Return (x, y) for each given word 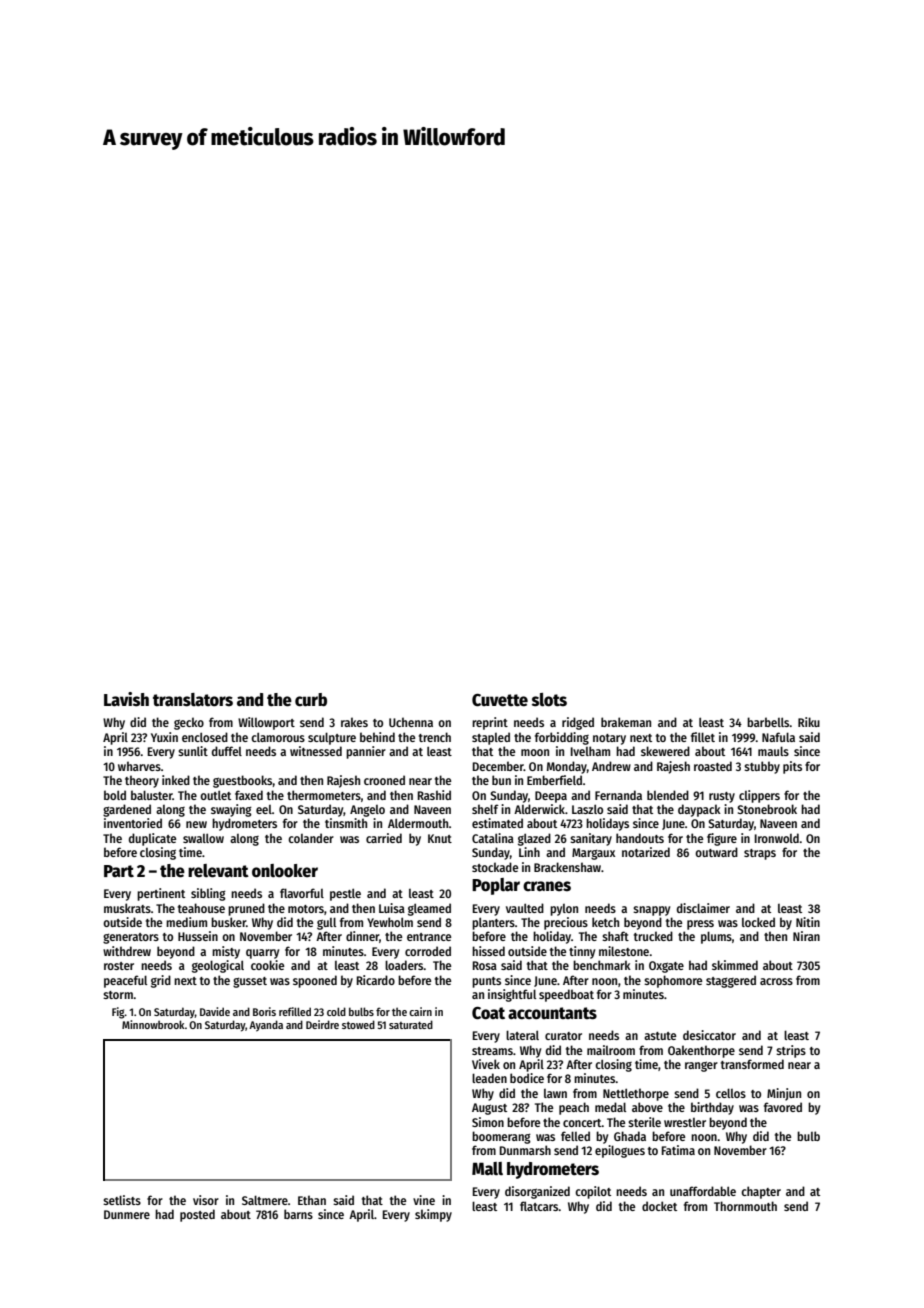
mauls (773, 751)
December (498, 766)
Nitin (808, 922)
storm (118, 995)
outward (716, 852)
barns (298, 1214)
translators (193, 700)
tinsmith (346, 823)
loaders (404, 965)
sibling (208, 894)
